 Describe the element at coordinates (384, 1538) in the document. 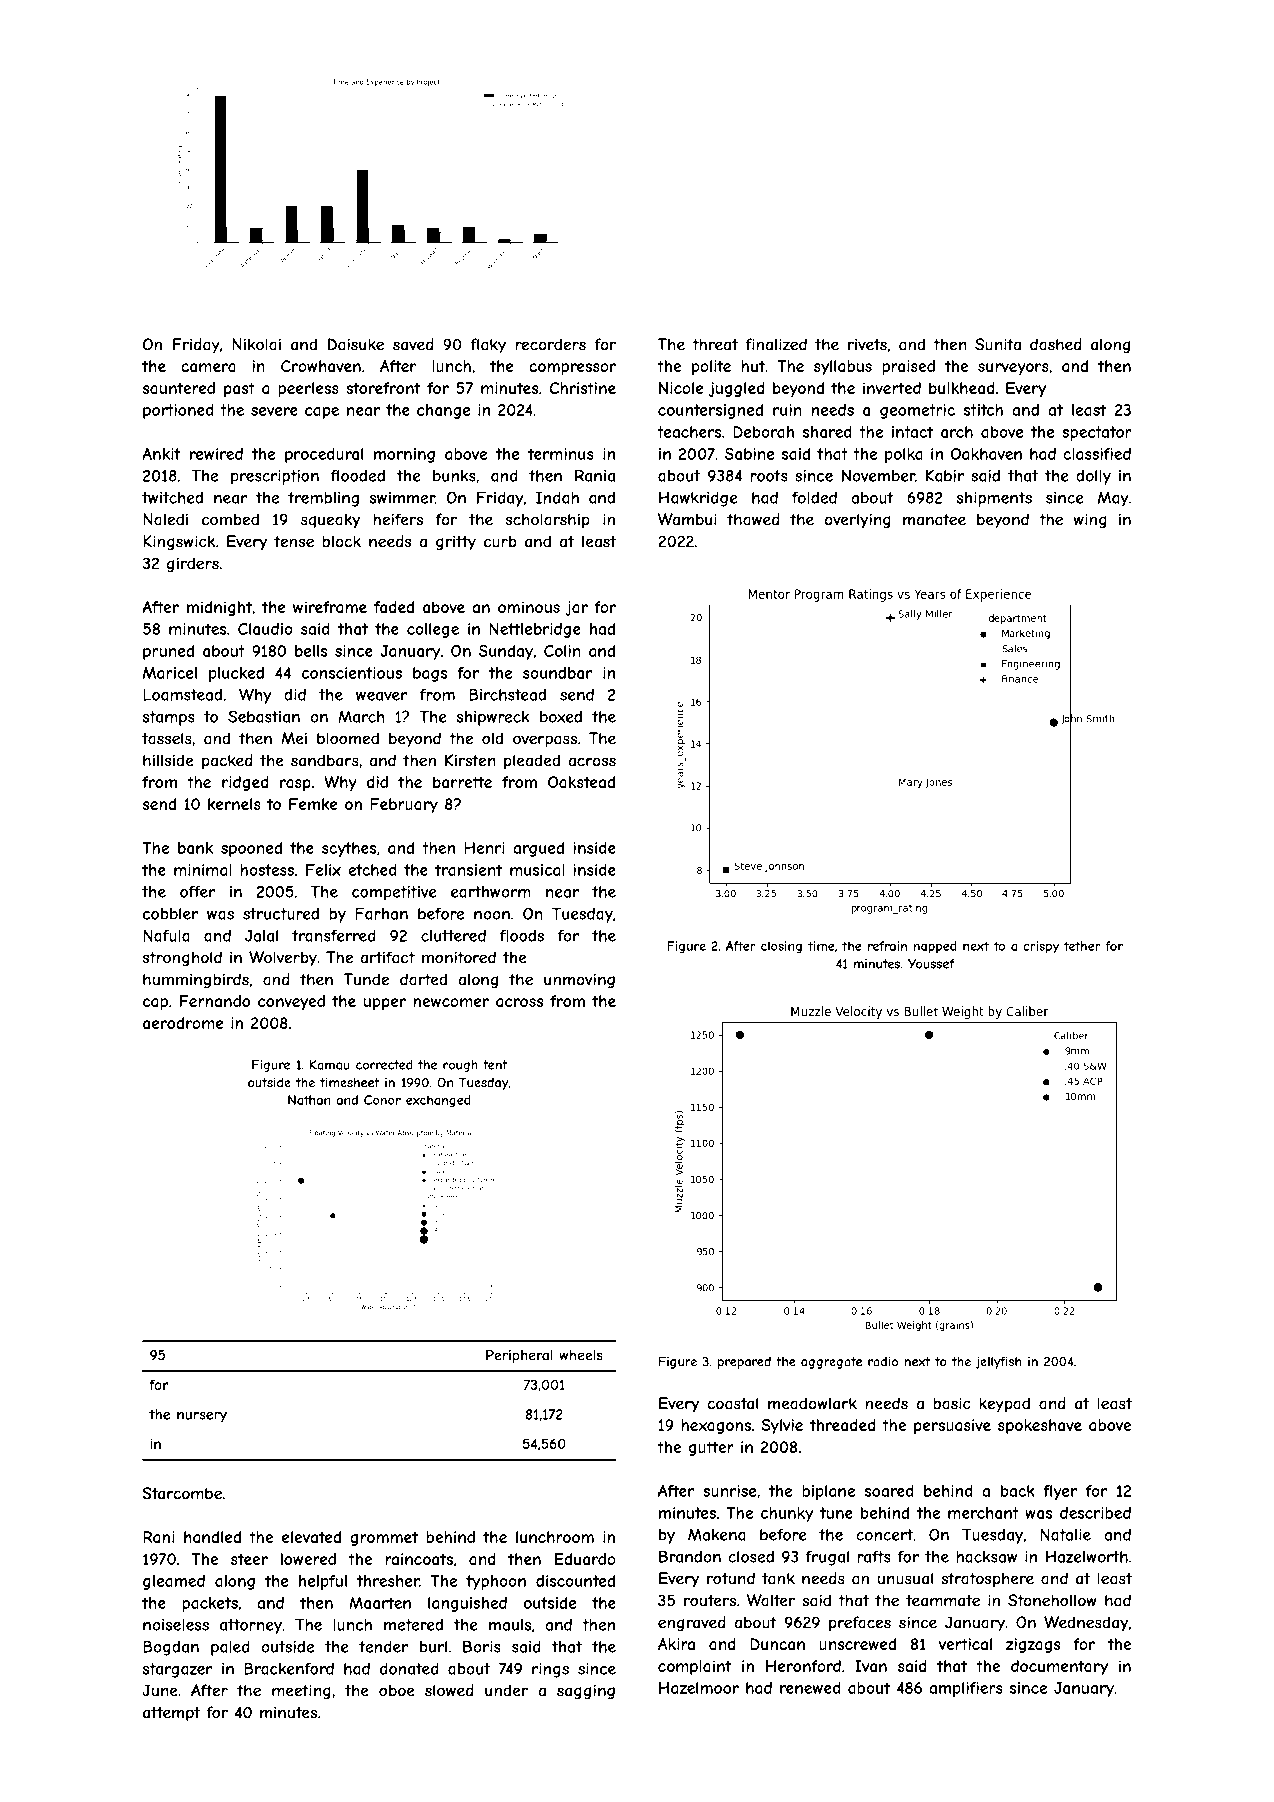

I see `grommet` at that location.
